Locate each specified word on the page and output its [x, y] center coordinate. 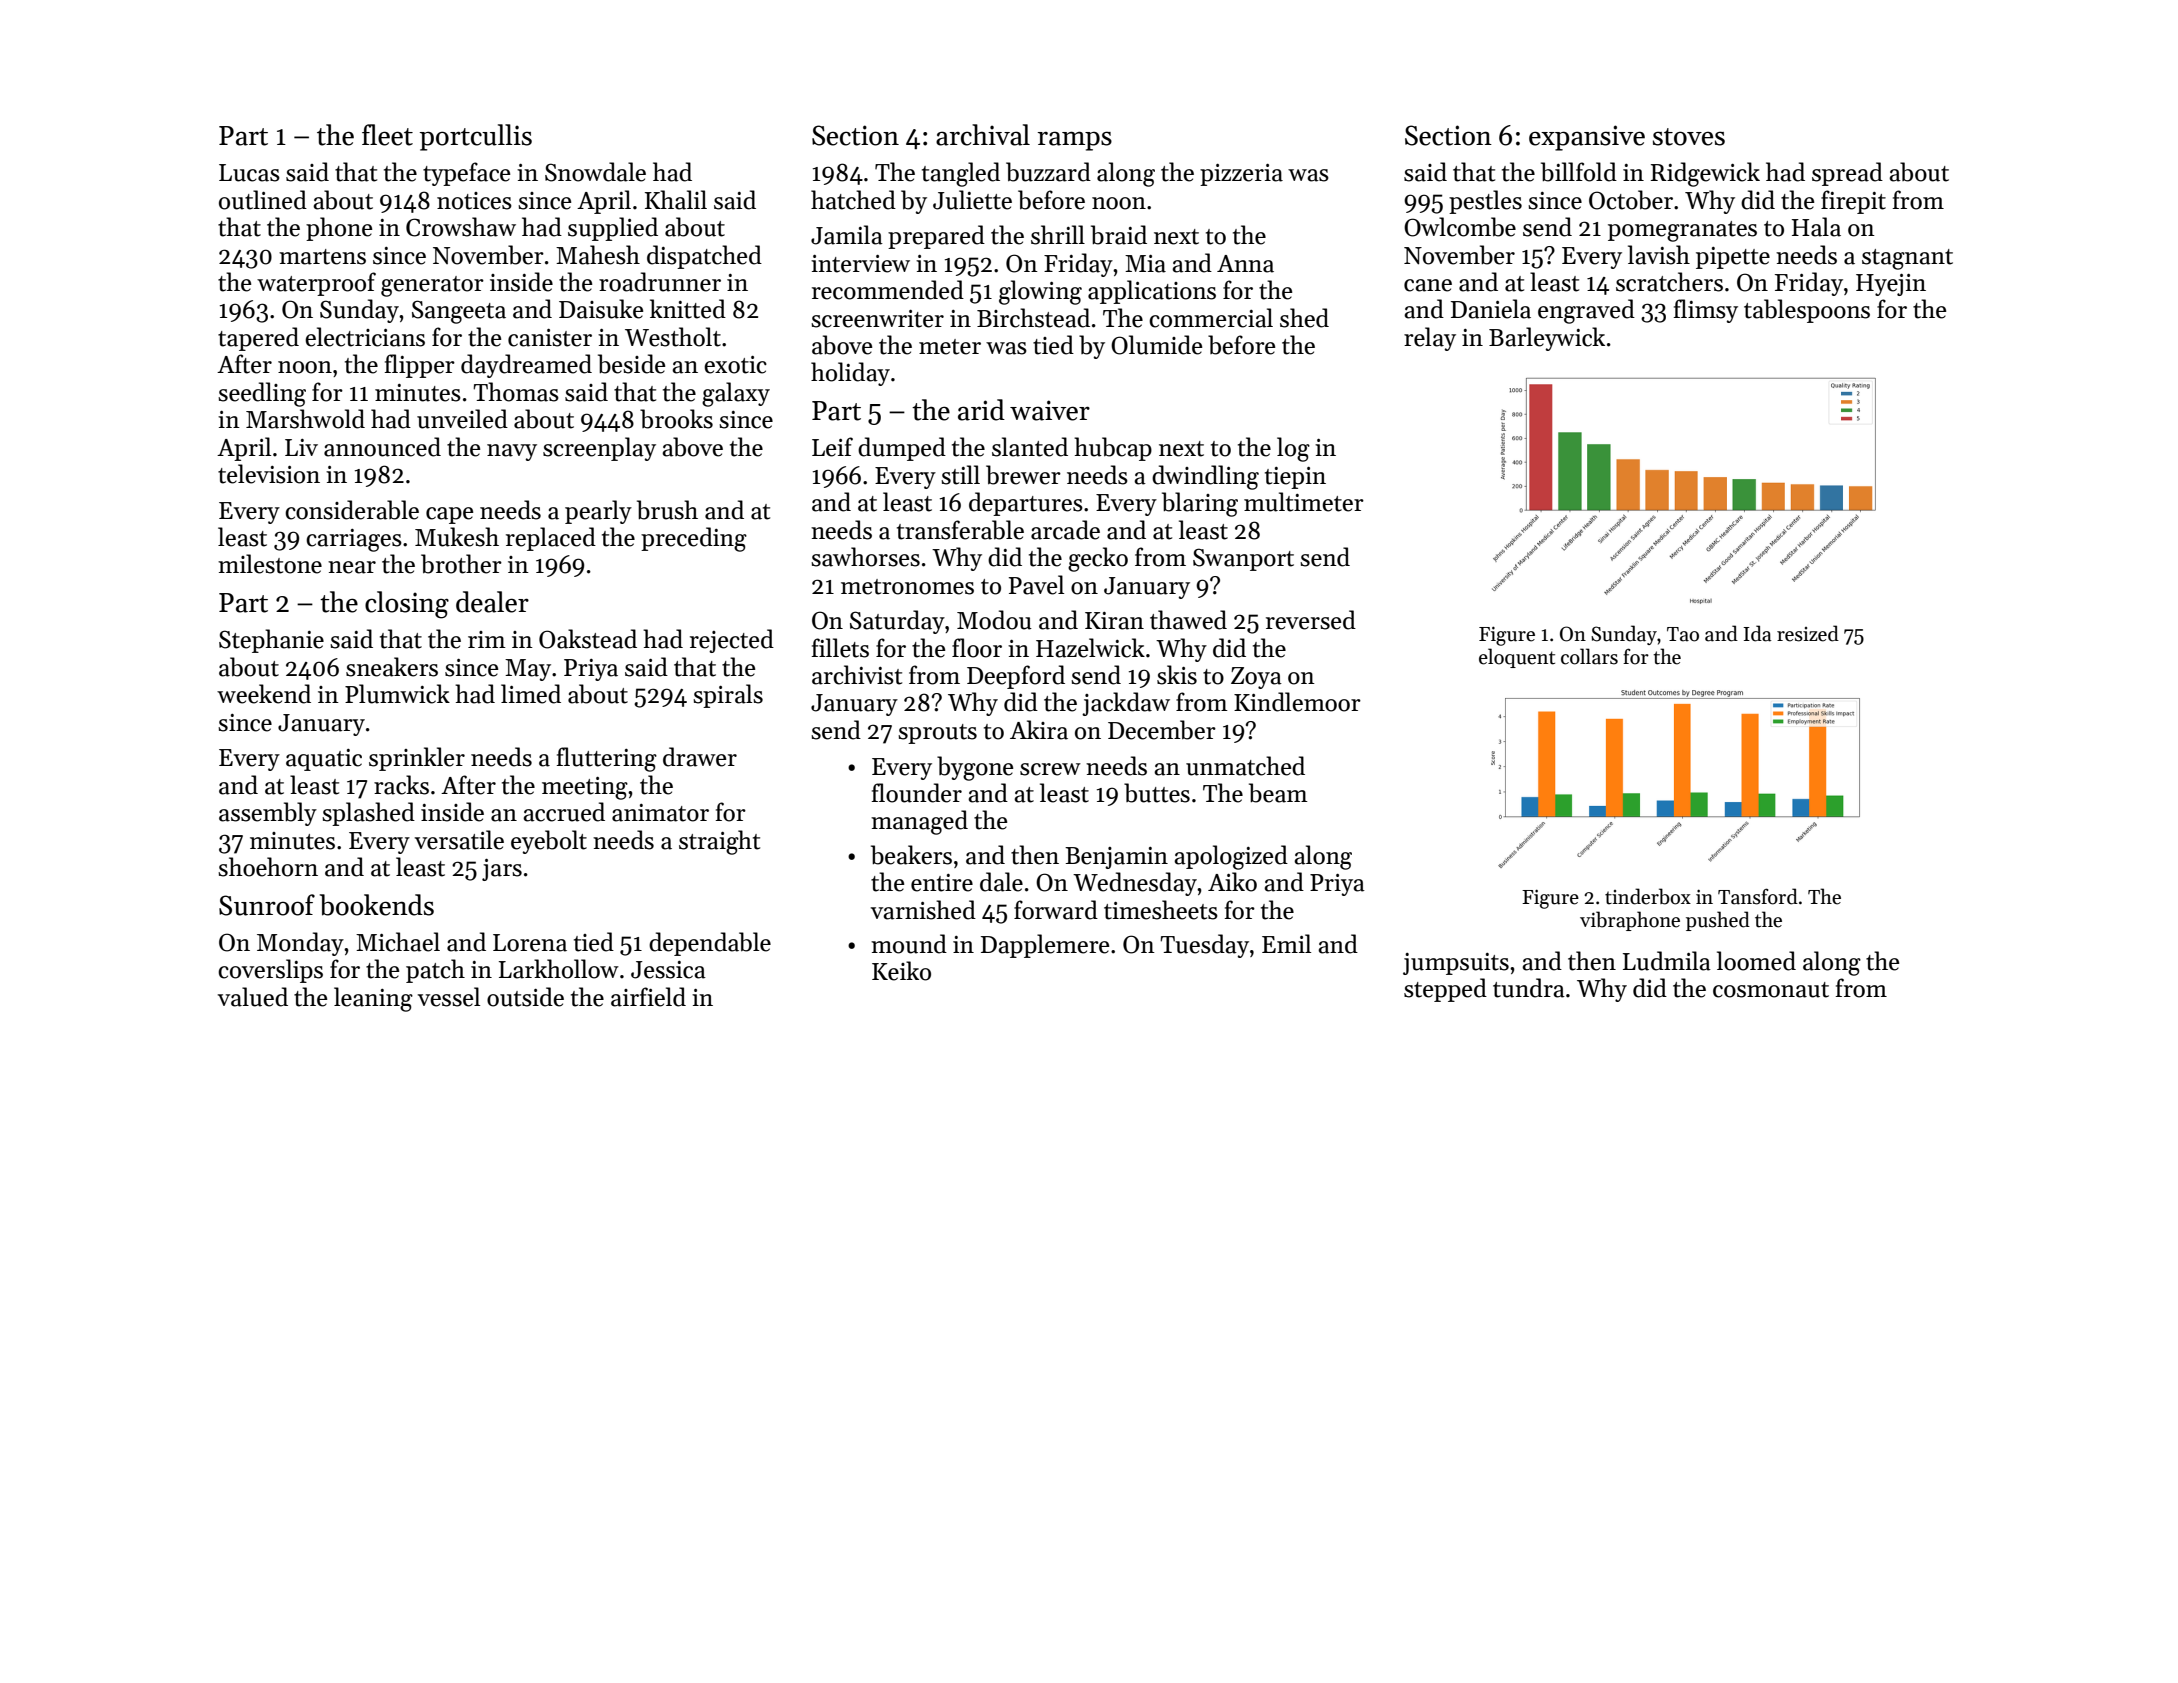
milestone [270, 564]
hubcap [1113, 449]
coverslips [270, 971]
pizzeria [1241, 175]
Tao [1683, 634]
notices [474, 201]
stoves [1689, 137]
